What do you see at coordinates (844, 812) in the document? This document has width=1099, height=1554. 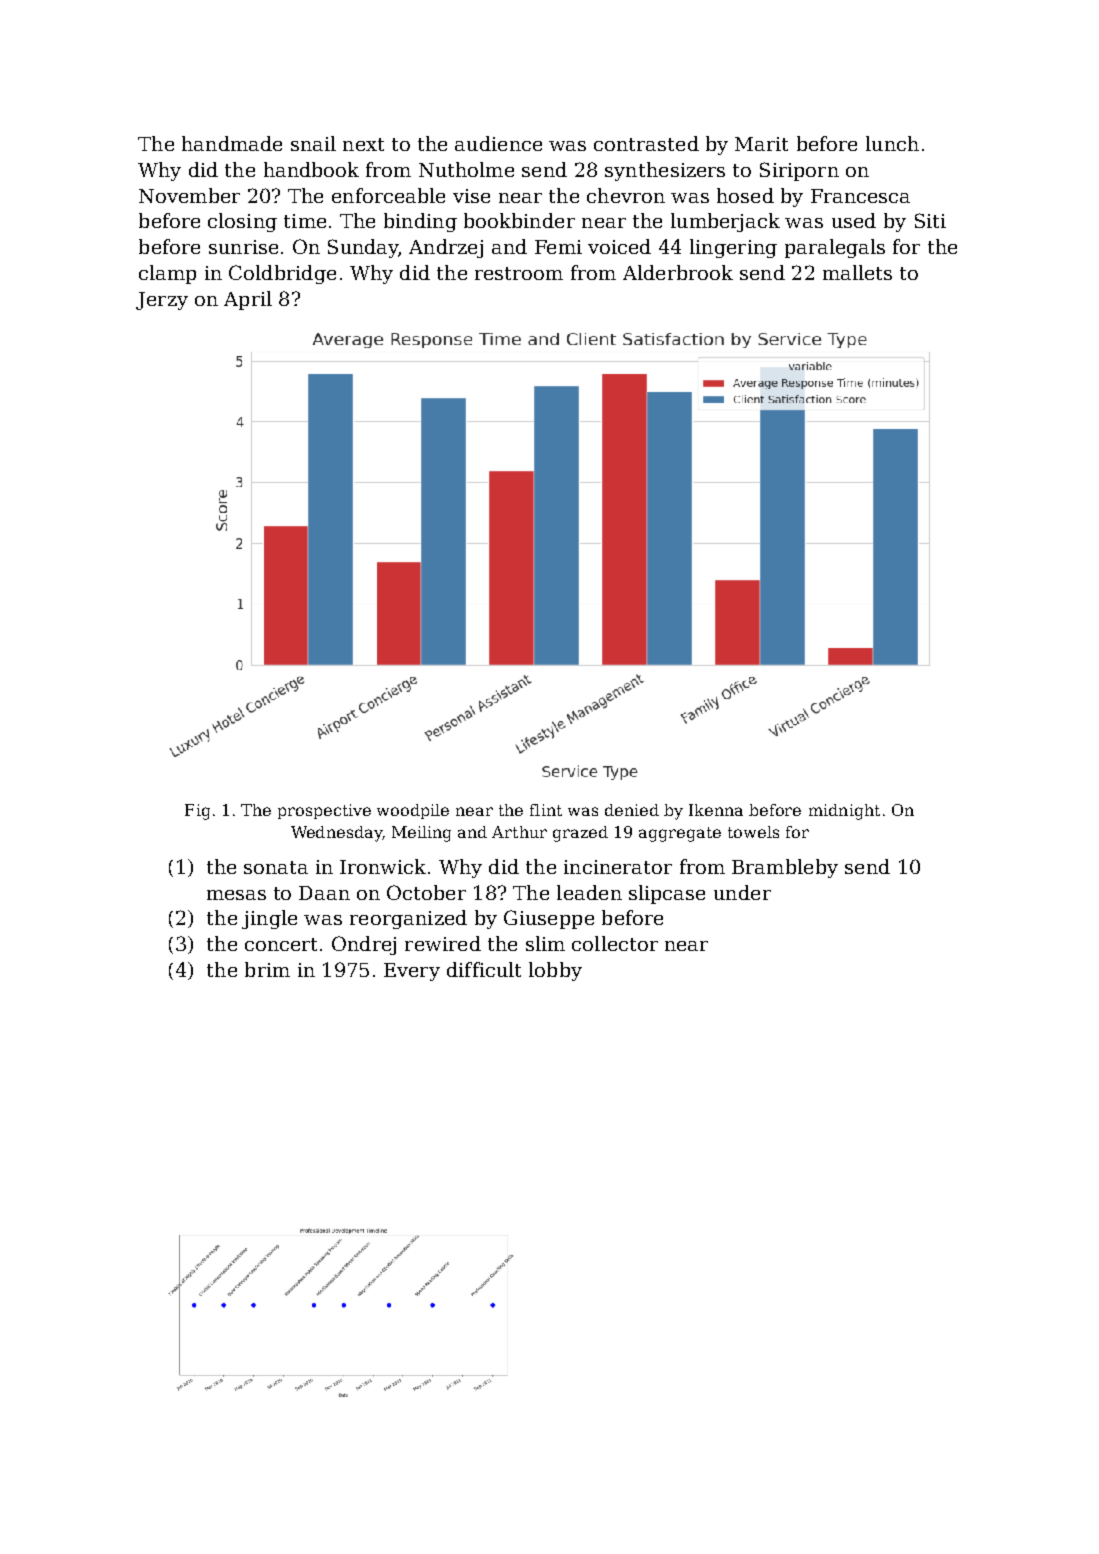 I see `midnight` at bounding box center [844, 812].
